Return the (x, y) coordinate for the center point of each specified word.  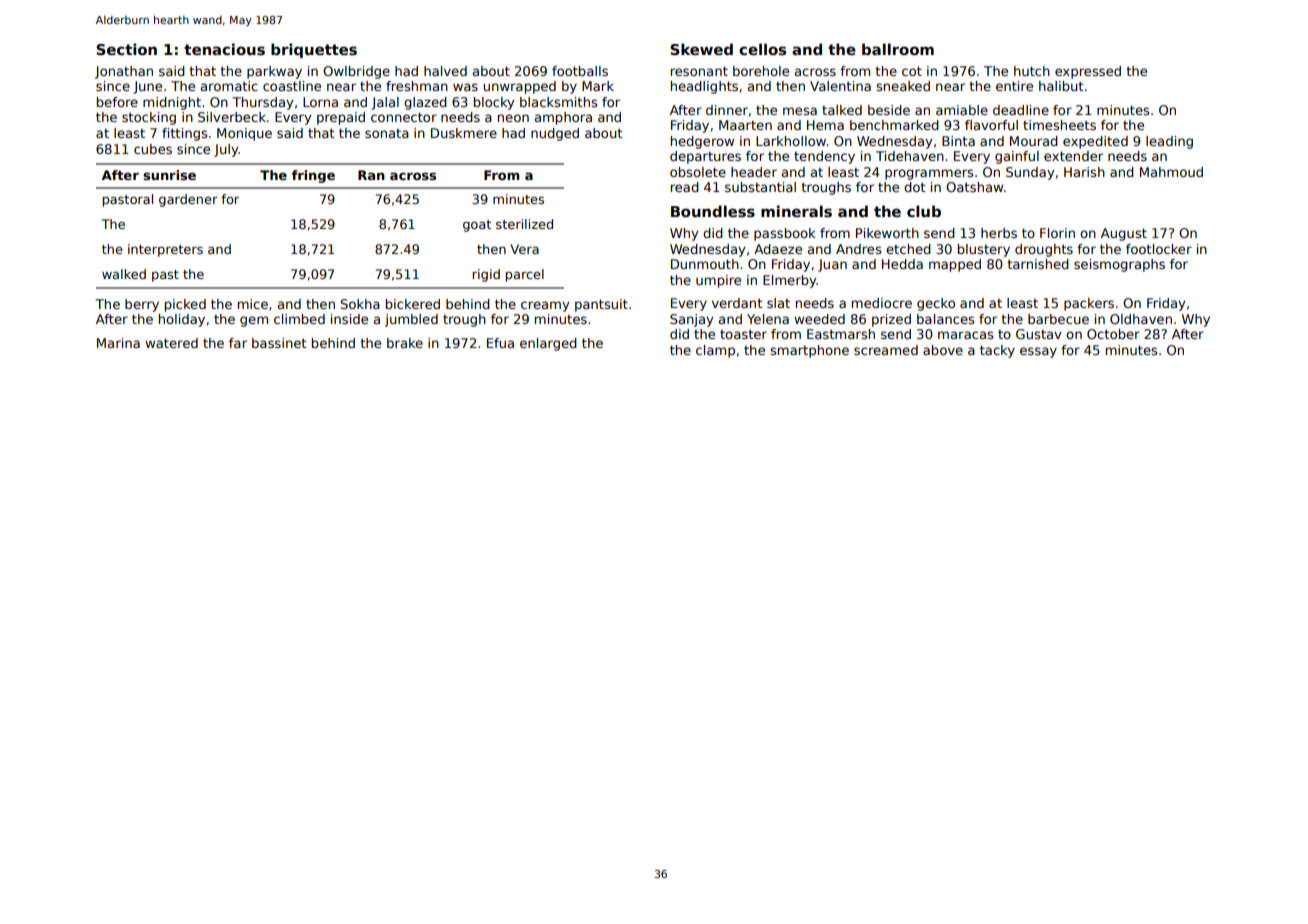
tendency (824, 157)
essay (1038, 352)
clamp (715, 351)
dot (915, 187)
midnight (172, 103)
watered (171, 343)
